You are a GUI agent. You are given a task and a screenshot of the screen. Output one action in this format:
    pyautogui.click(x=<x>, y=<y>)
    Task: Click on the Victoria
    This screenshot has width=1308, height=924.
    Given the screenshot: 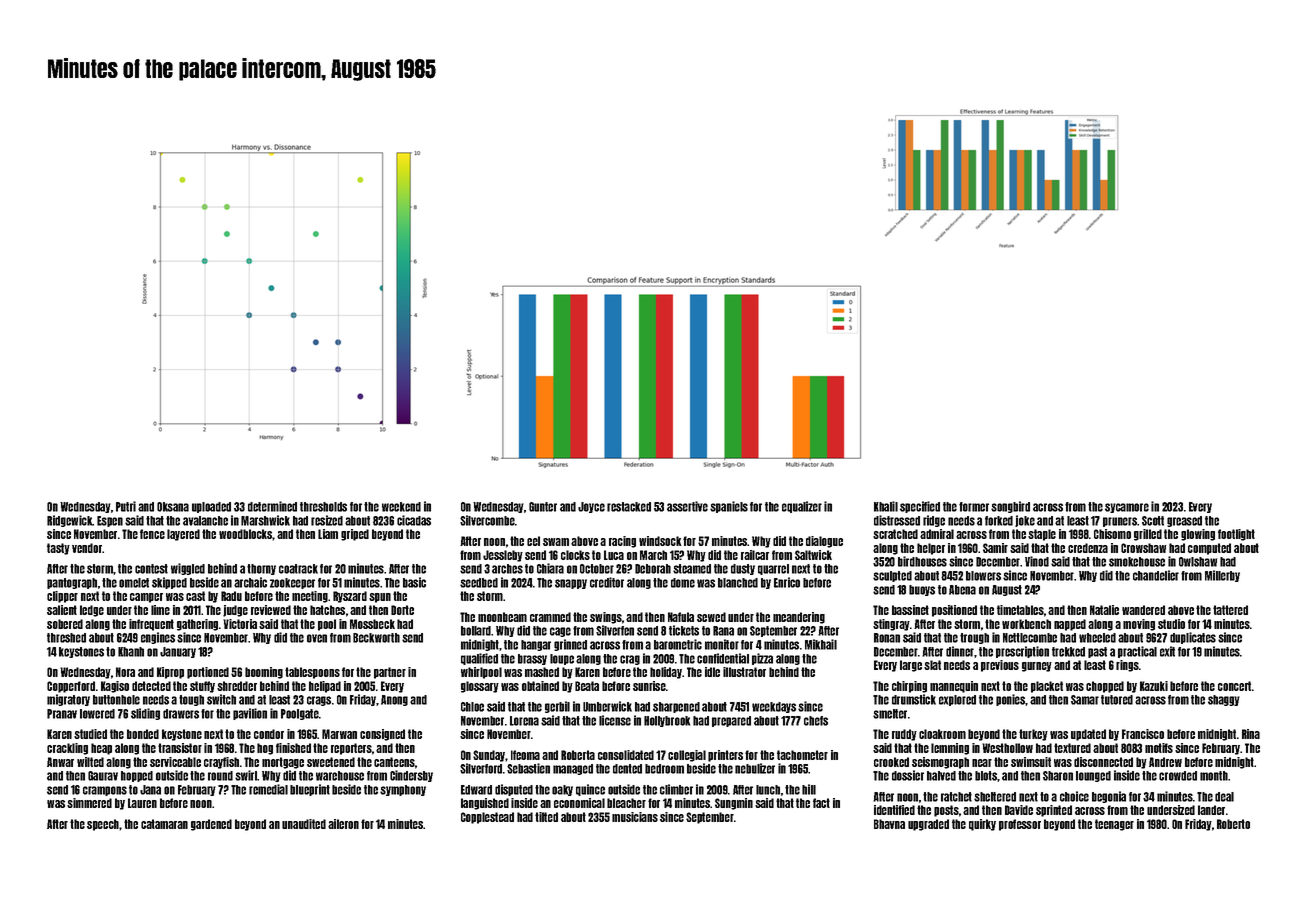 What is the action you would take?
    pyautogui.click(x=240, y=624)
